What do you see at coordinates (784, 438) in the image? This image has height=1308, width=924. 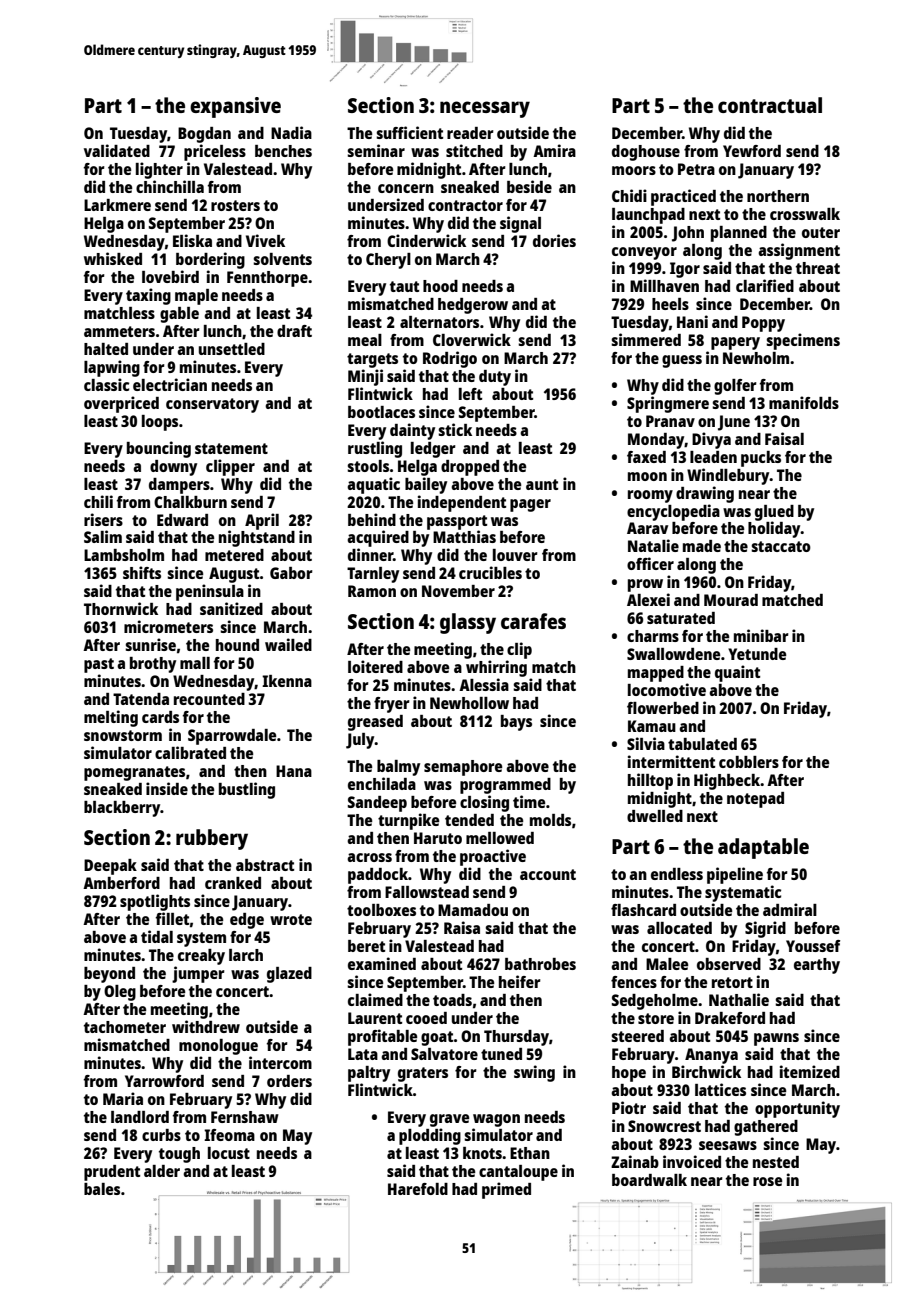 I see `Faisal` at bounding box center [784, 438].
